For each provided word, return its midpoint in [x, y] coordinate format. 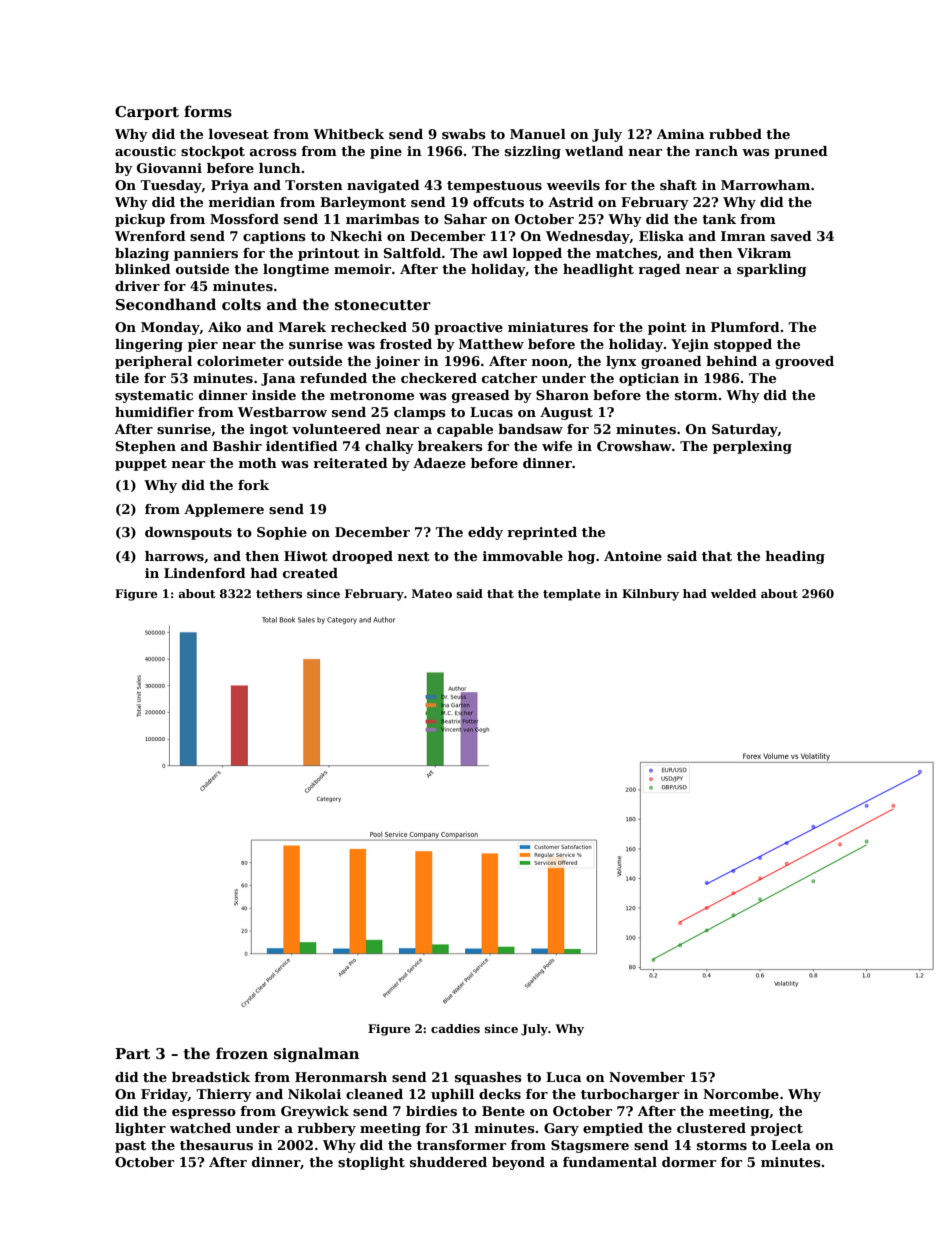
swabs [464, 134]
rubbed [735, 134]
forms [208, 111]
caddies [455, 1028]
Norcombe [741, 1094]
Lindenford [205, 573]
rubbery [326, 1129]
